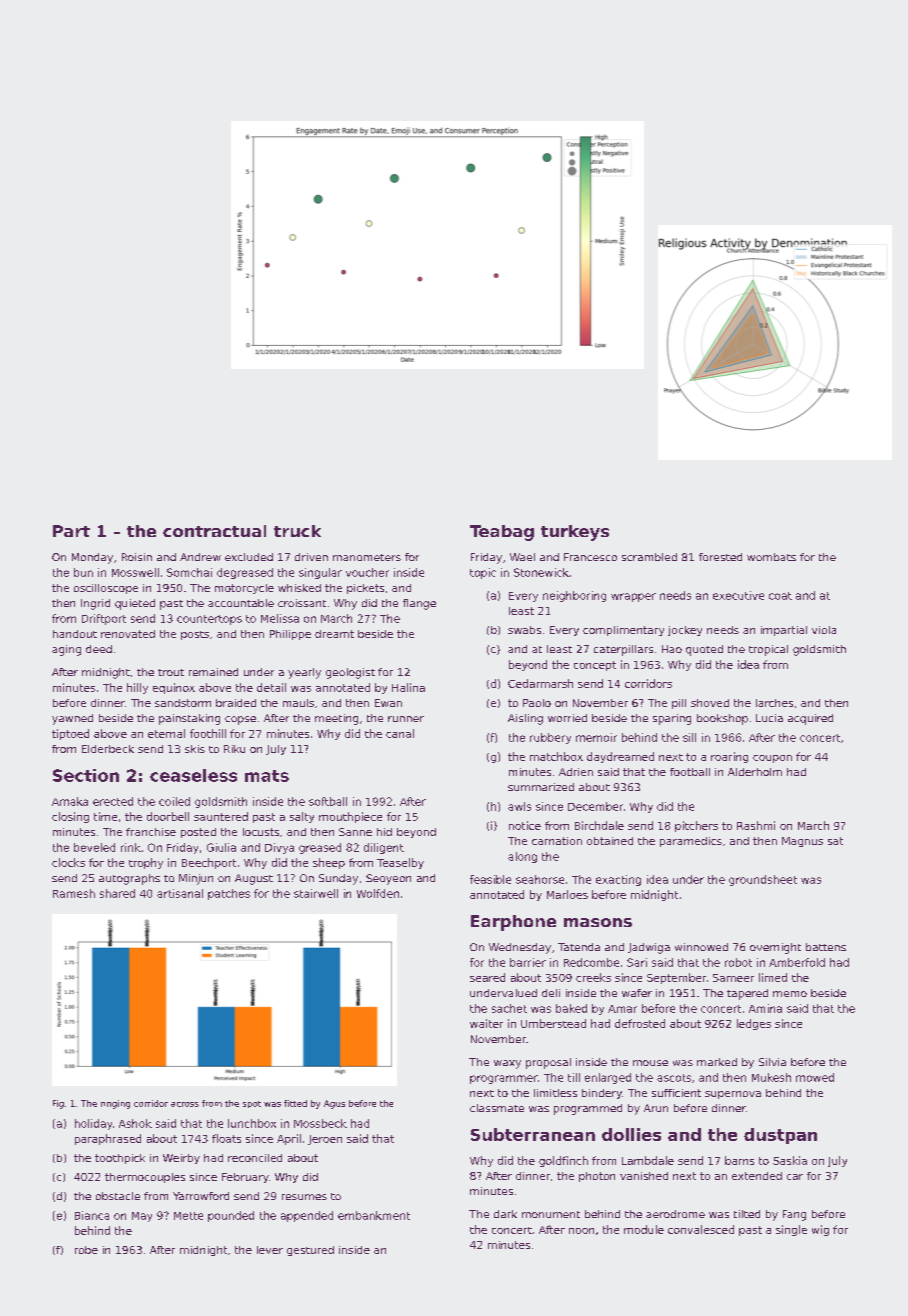 Image resolution: width=908 pixels, height=1316 pixels. What do you see at coordinates (502, 533) in the screenshot?
I see `Teabag` at bounding box center [502, 533].
